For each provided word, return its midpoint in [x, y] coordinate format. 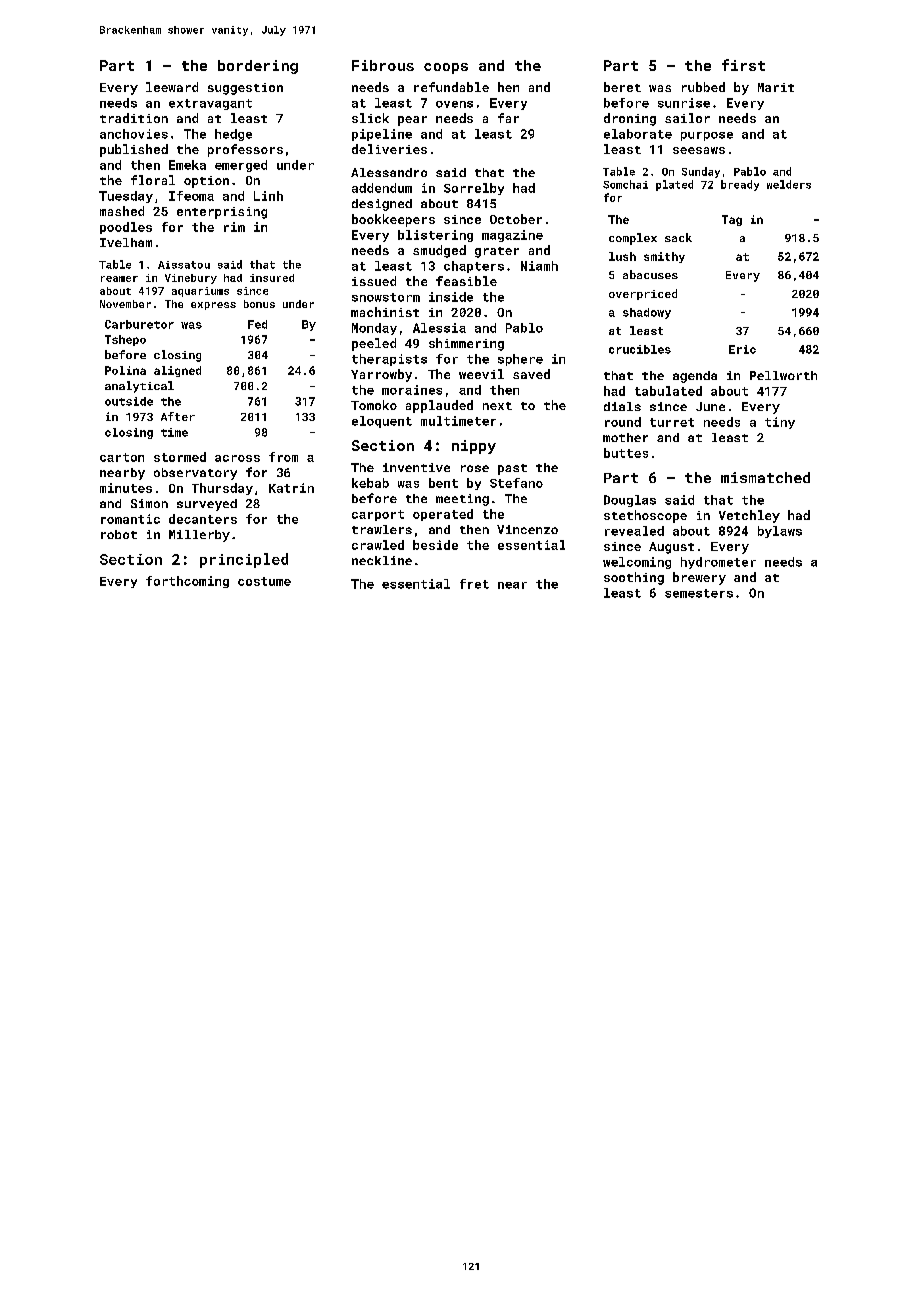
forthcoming [187, 582]
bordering [258, 67]
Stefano [516, 483]
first [743, 65]
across [237, 458]
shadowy [647, 313]
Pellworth [783, 375]
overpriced [643, 294]
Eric [742, 349]
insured [272, 278]
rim [234, 227]
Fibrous [383, 65]
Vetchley [749, 516]
